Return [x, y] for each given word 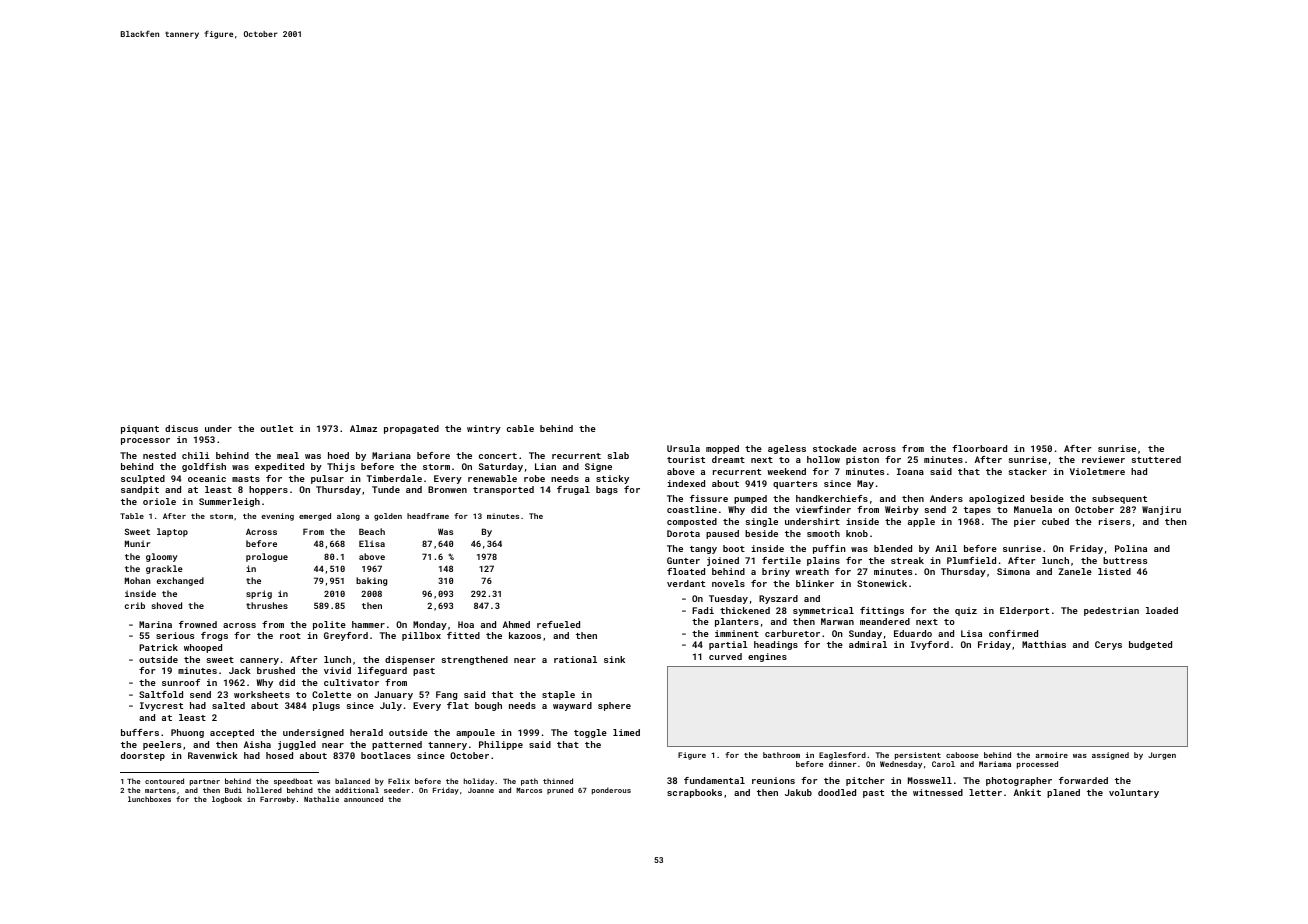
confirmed [1013, 633]
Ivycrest [161, 706]
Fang [446, 695]
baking [371, 581]
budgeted [1150, 645]
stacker [1028, 471]
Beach [372, 531]
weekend [786, 471]
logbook [227, 800]
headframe [428, 516]
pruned [560, 791]
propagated [411, 429]
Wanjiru [1161, 510]
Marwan [837, 621]
